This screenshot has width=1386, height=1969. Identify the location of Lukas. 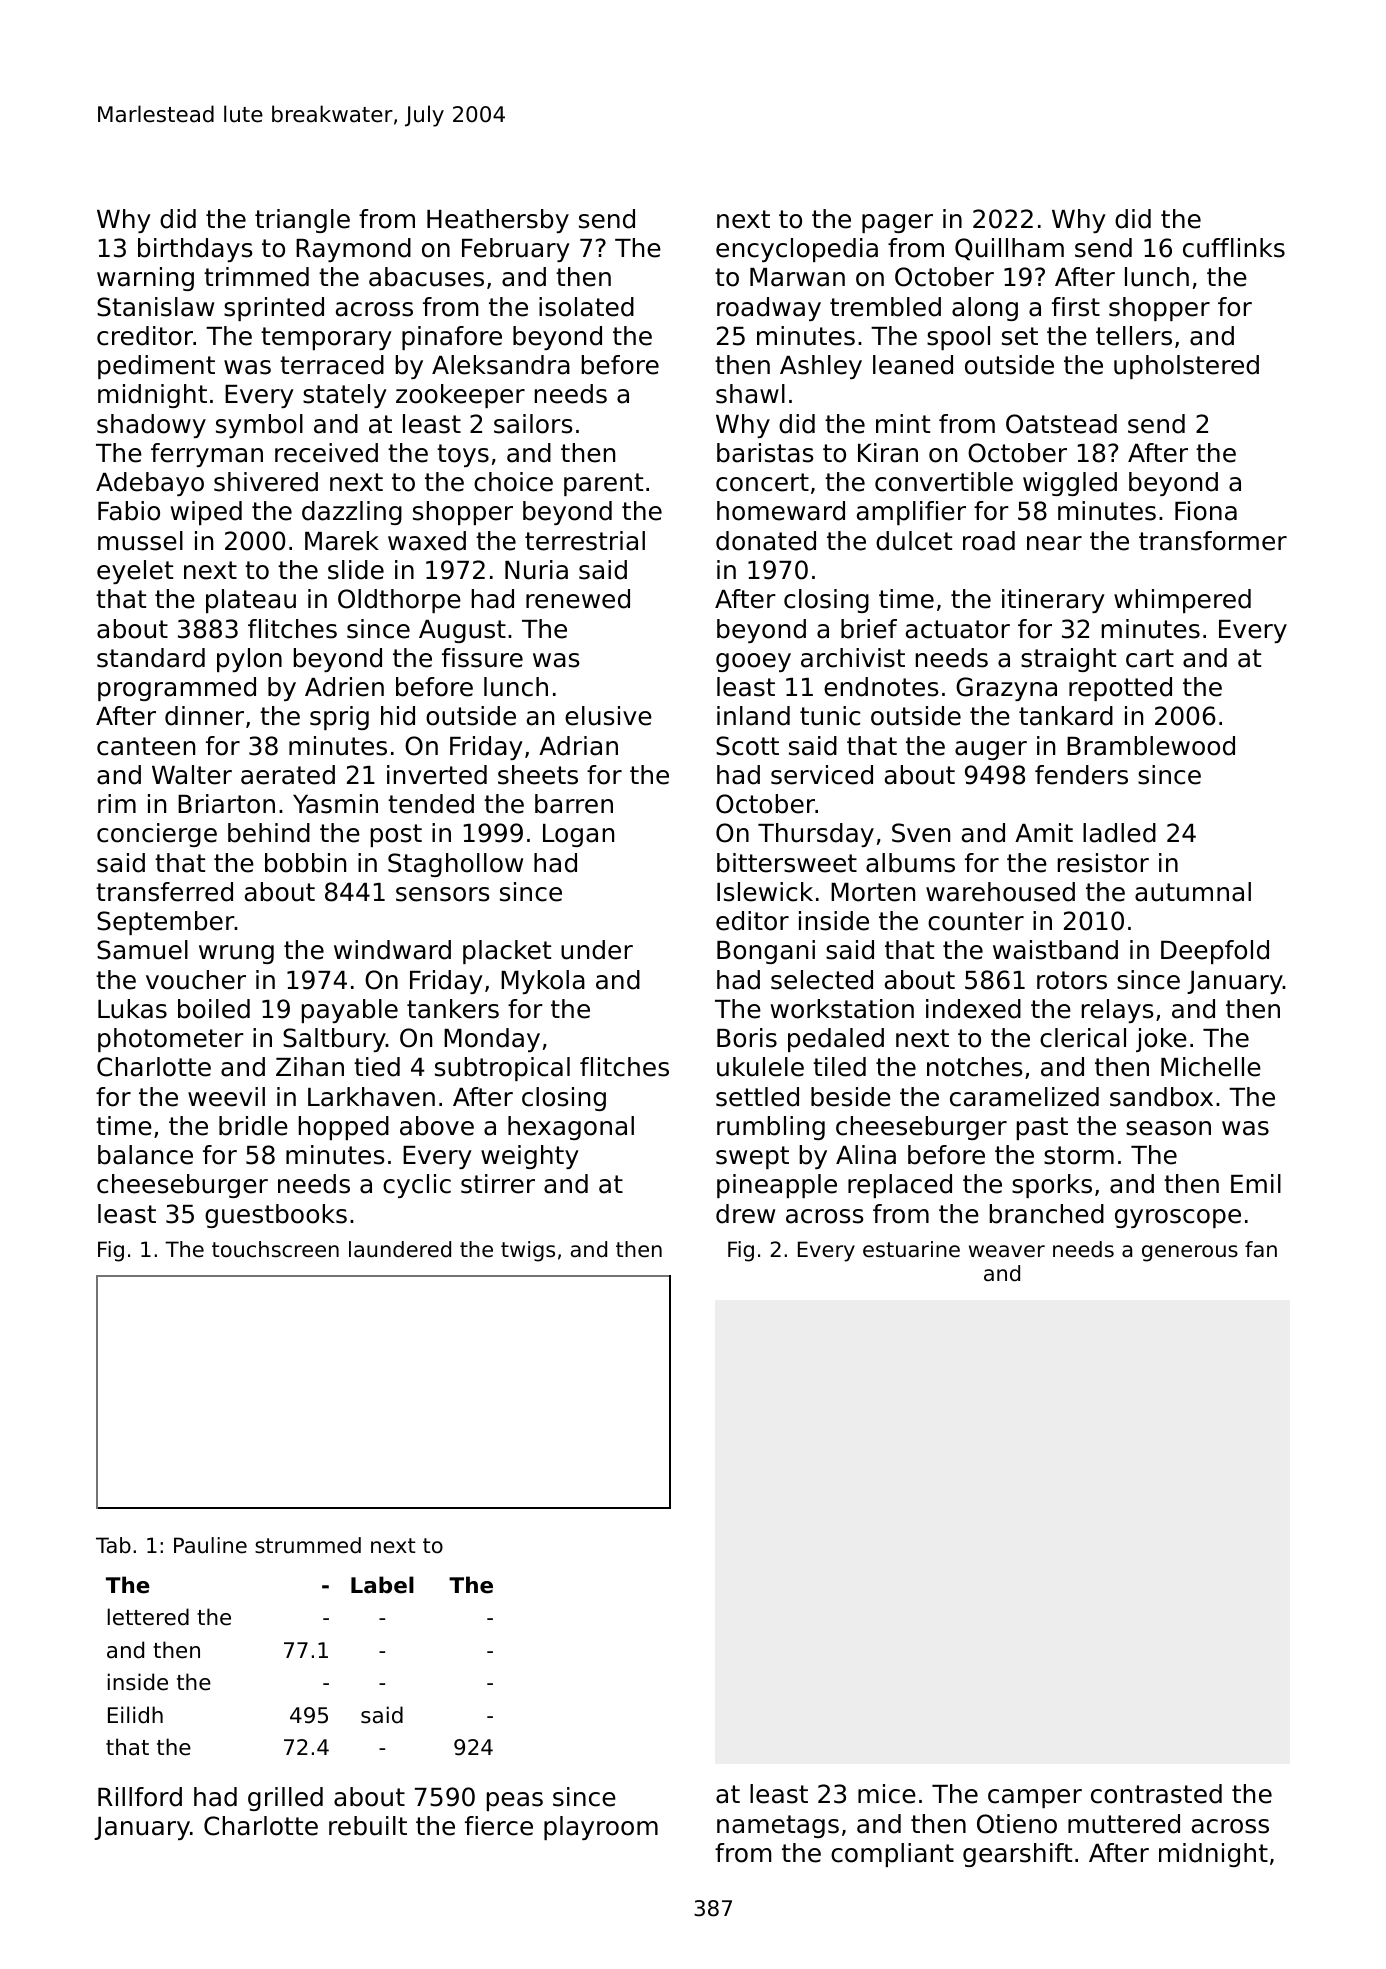
(132, 1009).
